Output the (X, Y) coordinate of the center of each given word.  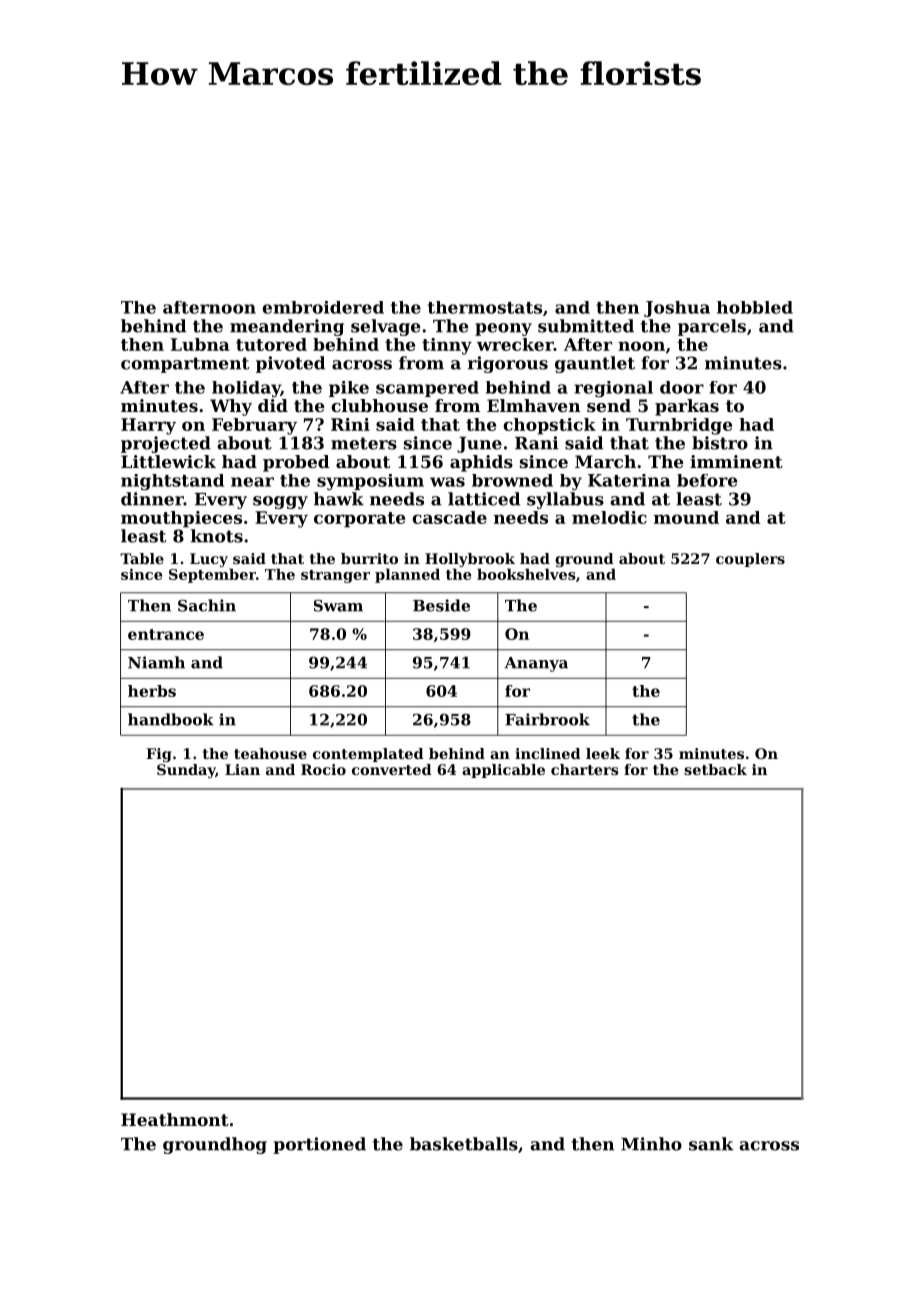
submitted (586, 326)
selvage (386, 327)
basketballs (464, 1144)
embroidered (323, 307)
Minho (651, 1144)
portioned (319, 1145)
